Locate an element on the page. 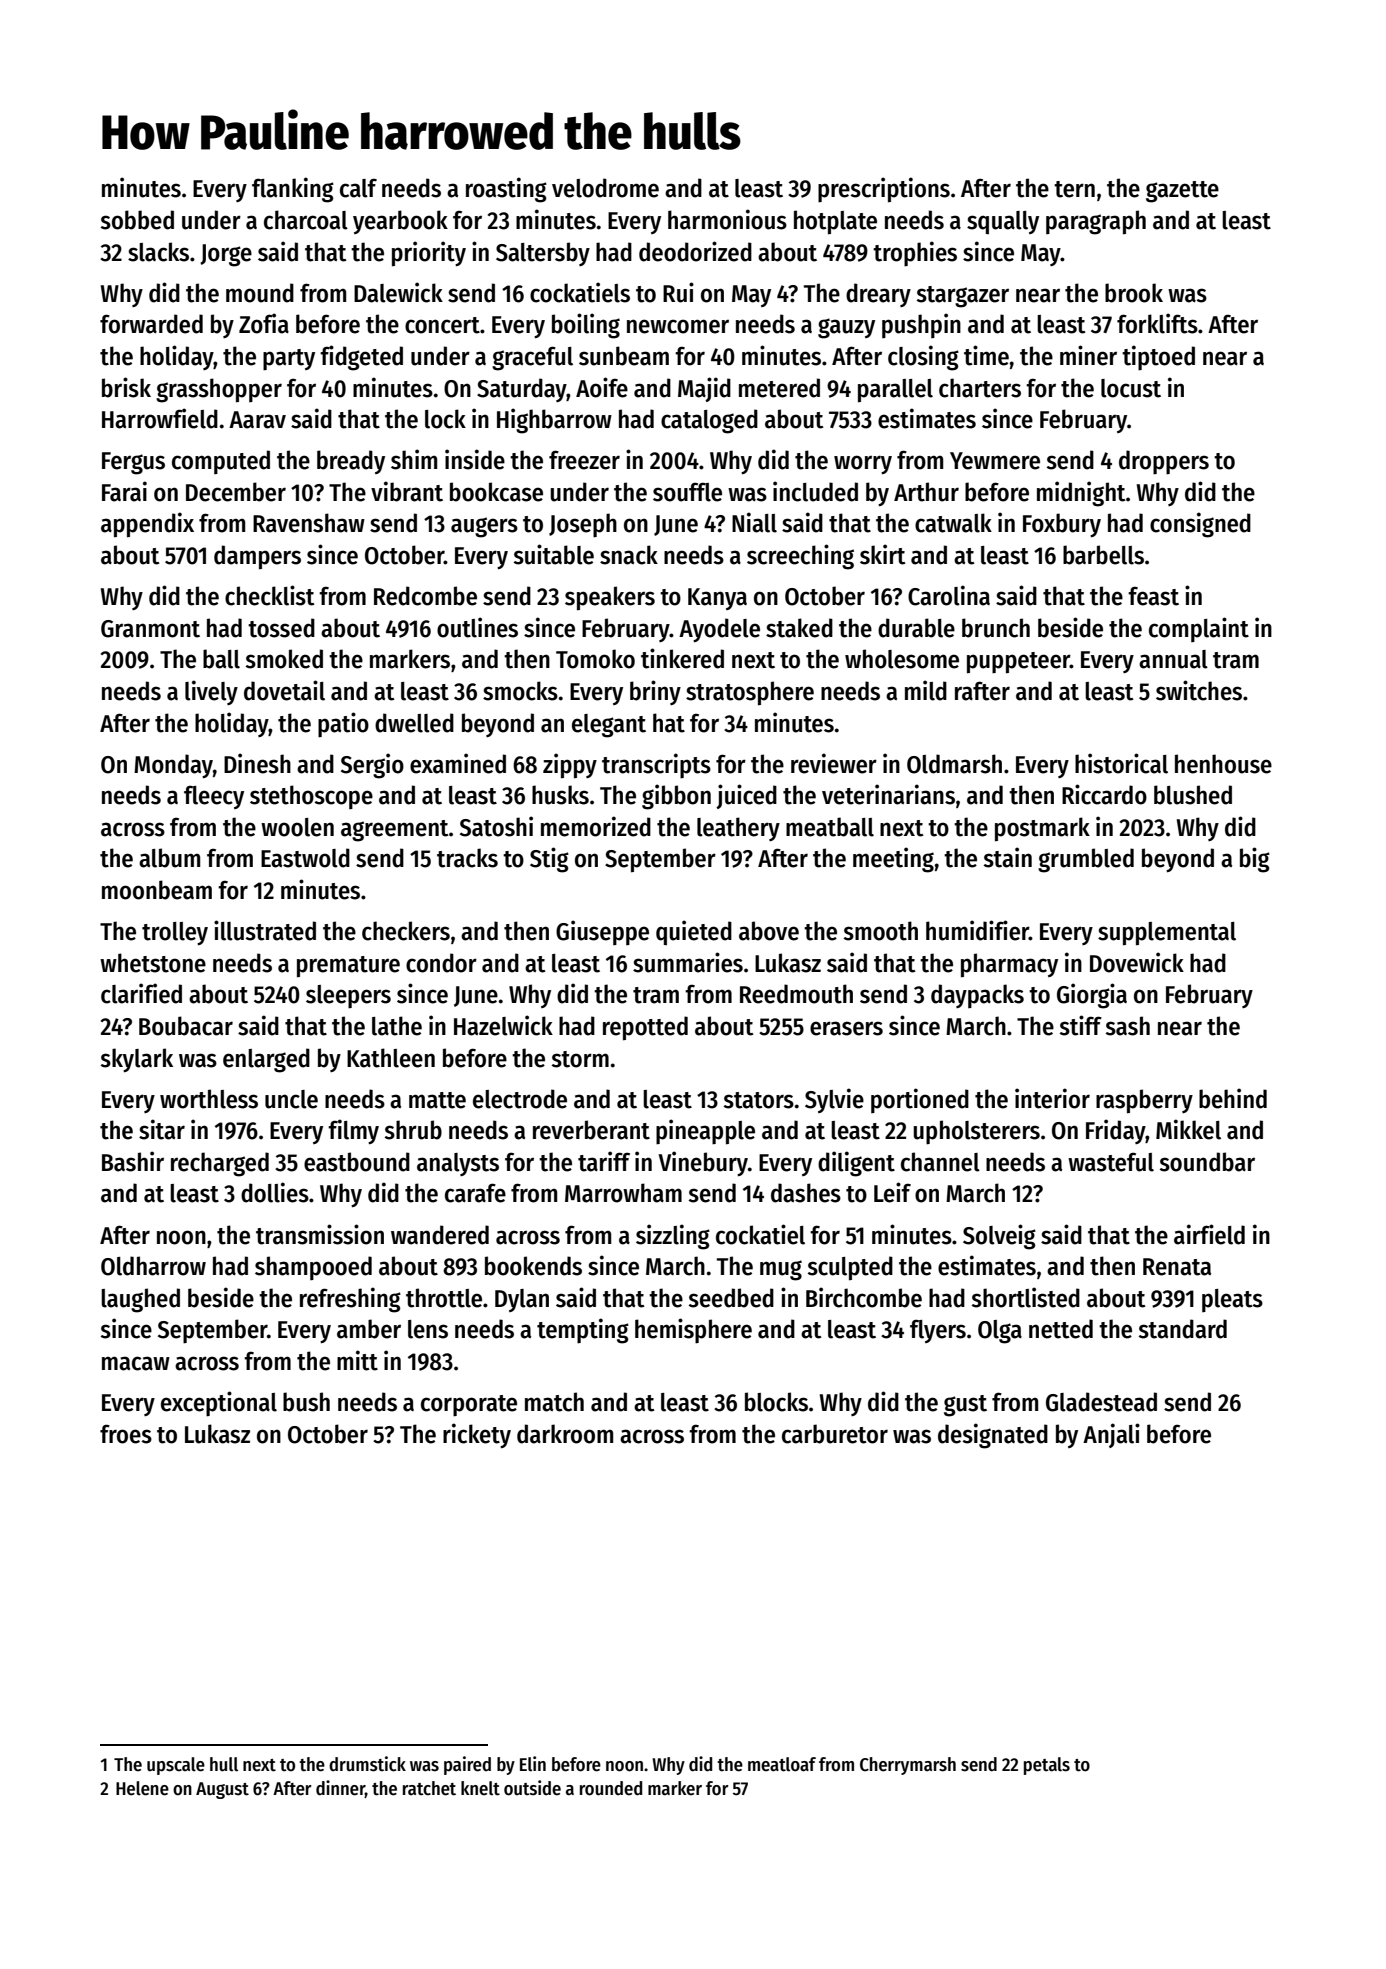 This image has width=1386, height=1969. upscale is located at coordinates (176, 1766).
